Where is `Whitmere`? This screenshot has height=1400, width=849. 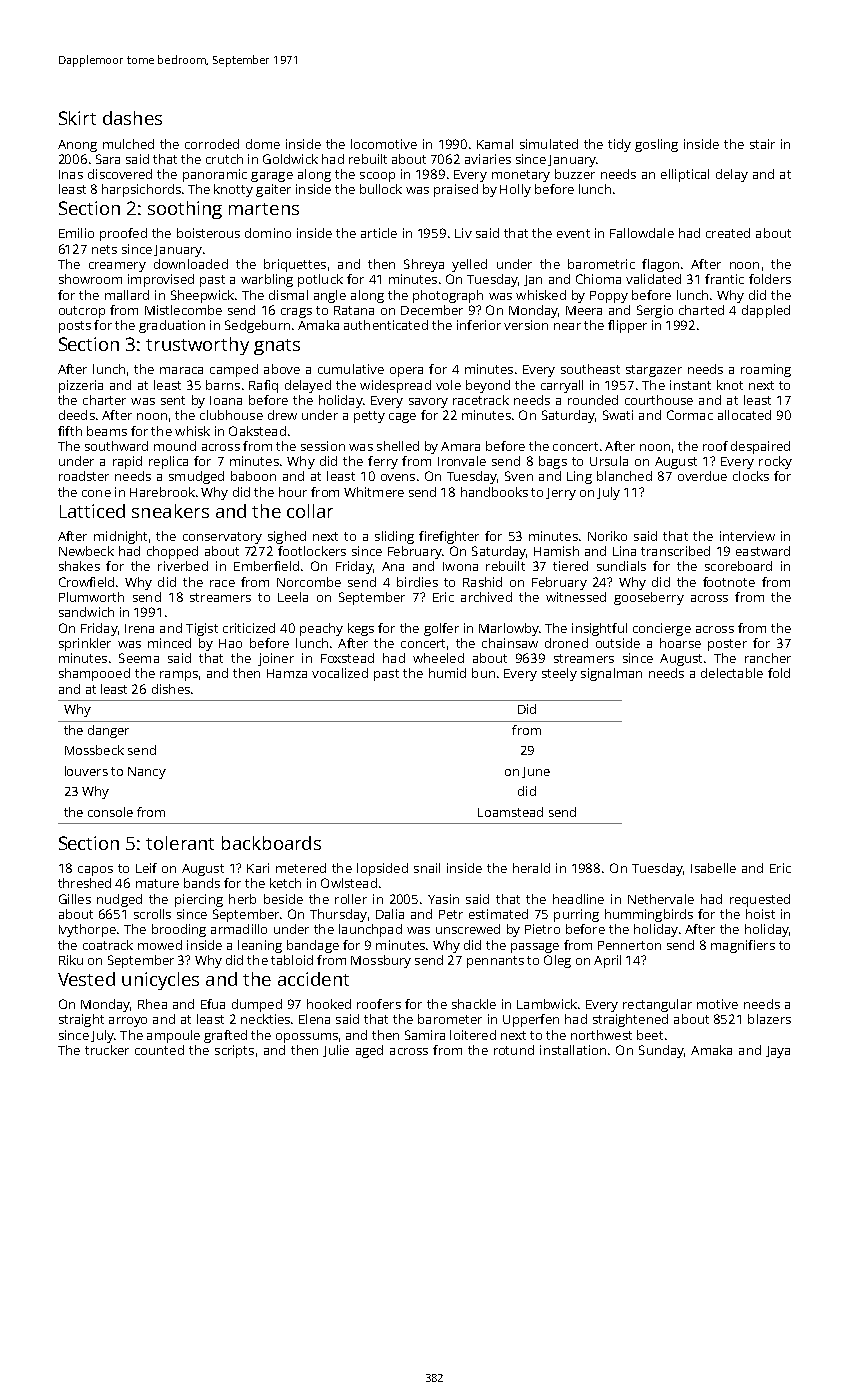
Whitmere is located at coordinates (374, 492).
